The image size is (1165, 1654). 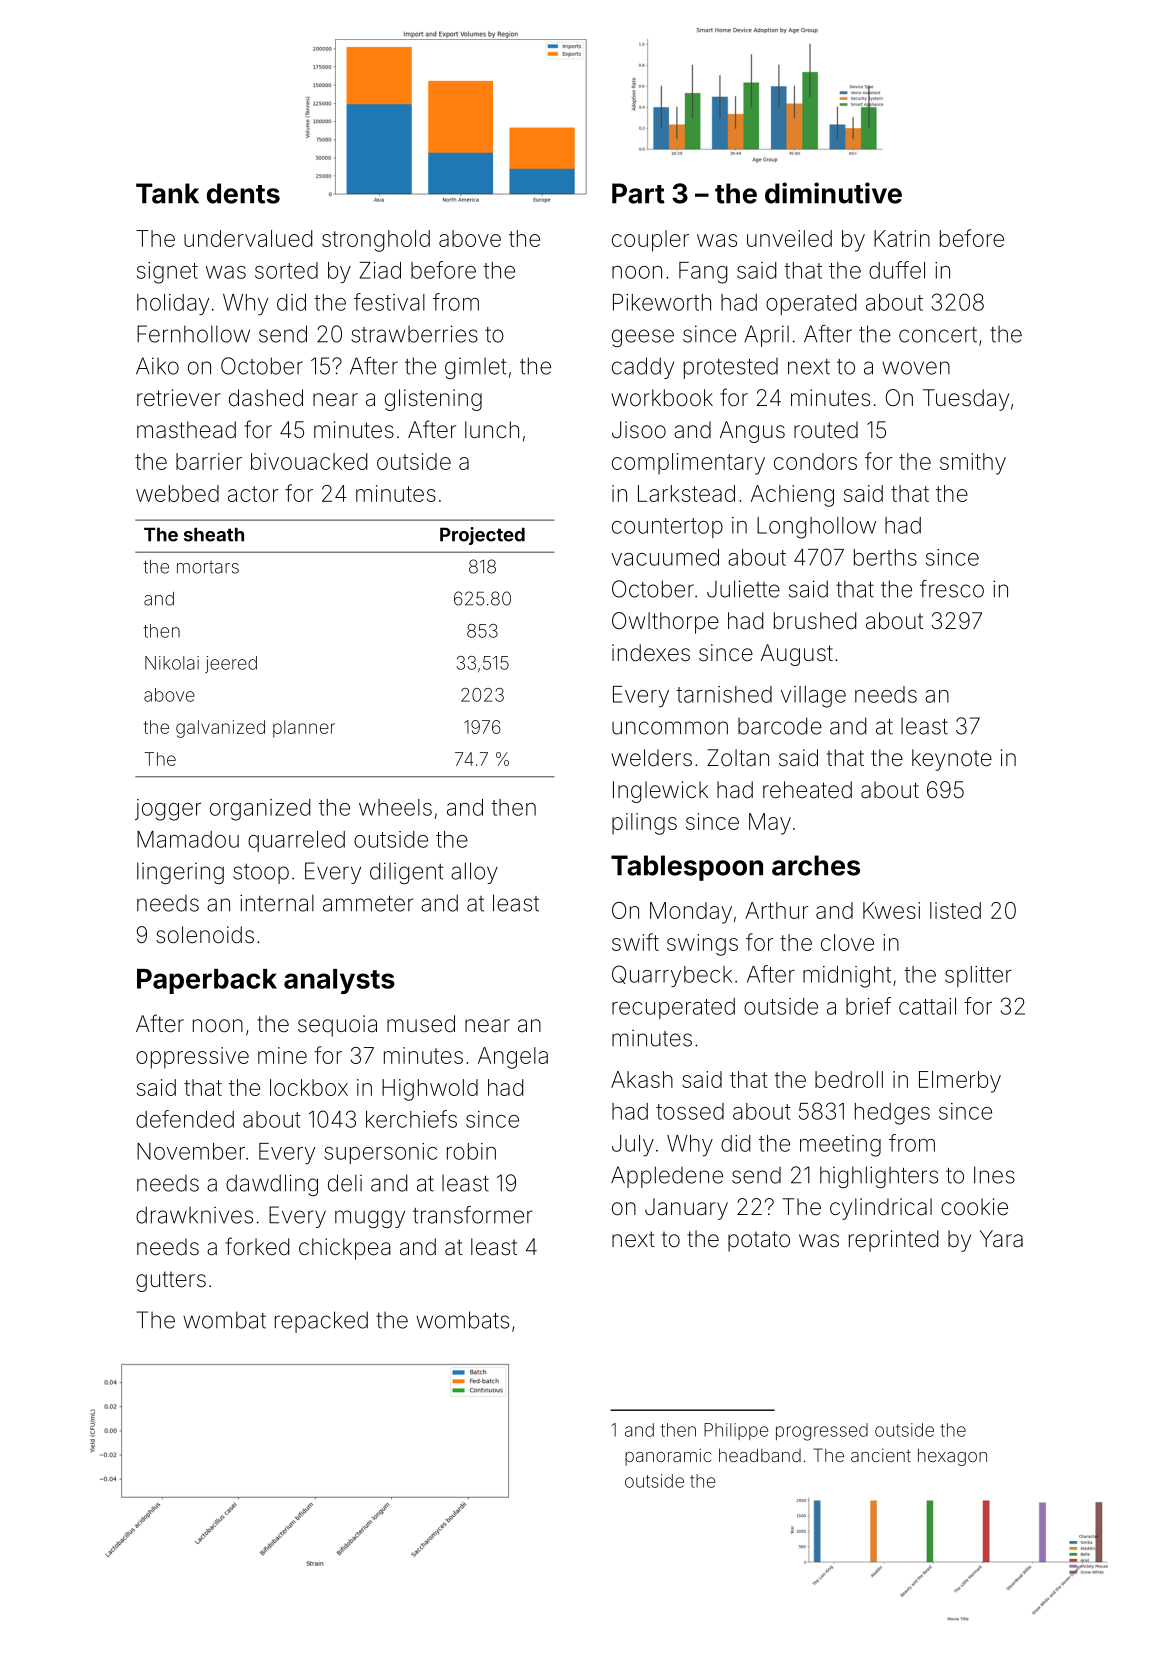 What do you see at coordinates (902, 238) in the screenshot?
I see `Katrin` at bounding box center [902, 238].
